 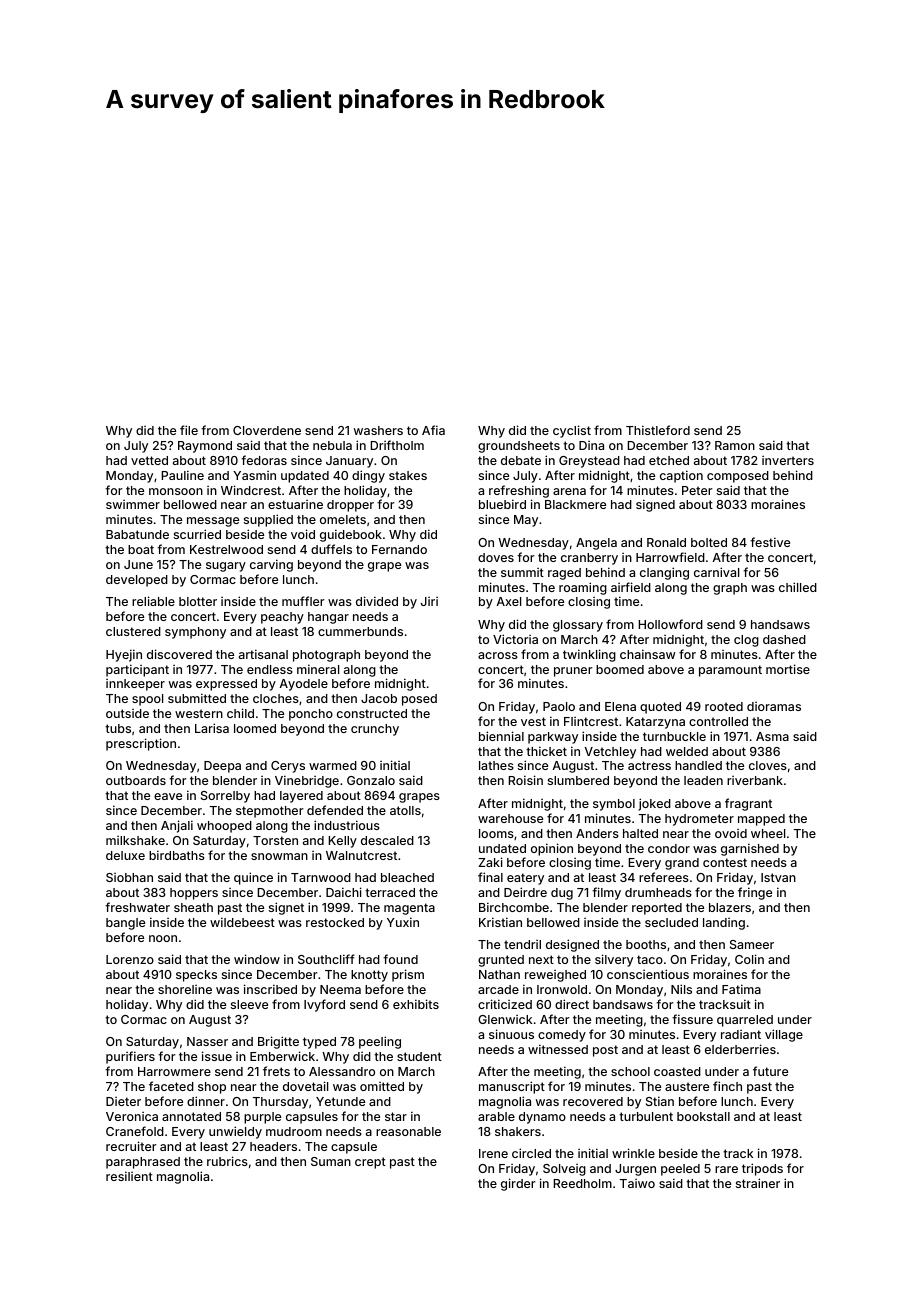 I want to click on dropper, so click(x=350, y=506).
